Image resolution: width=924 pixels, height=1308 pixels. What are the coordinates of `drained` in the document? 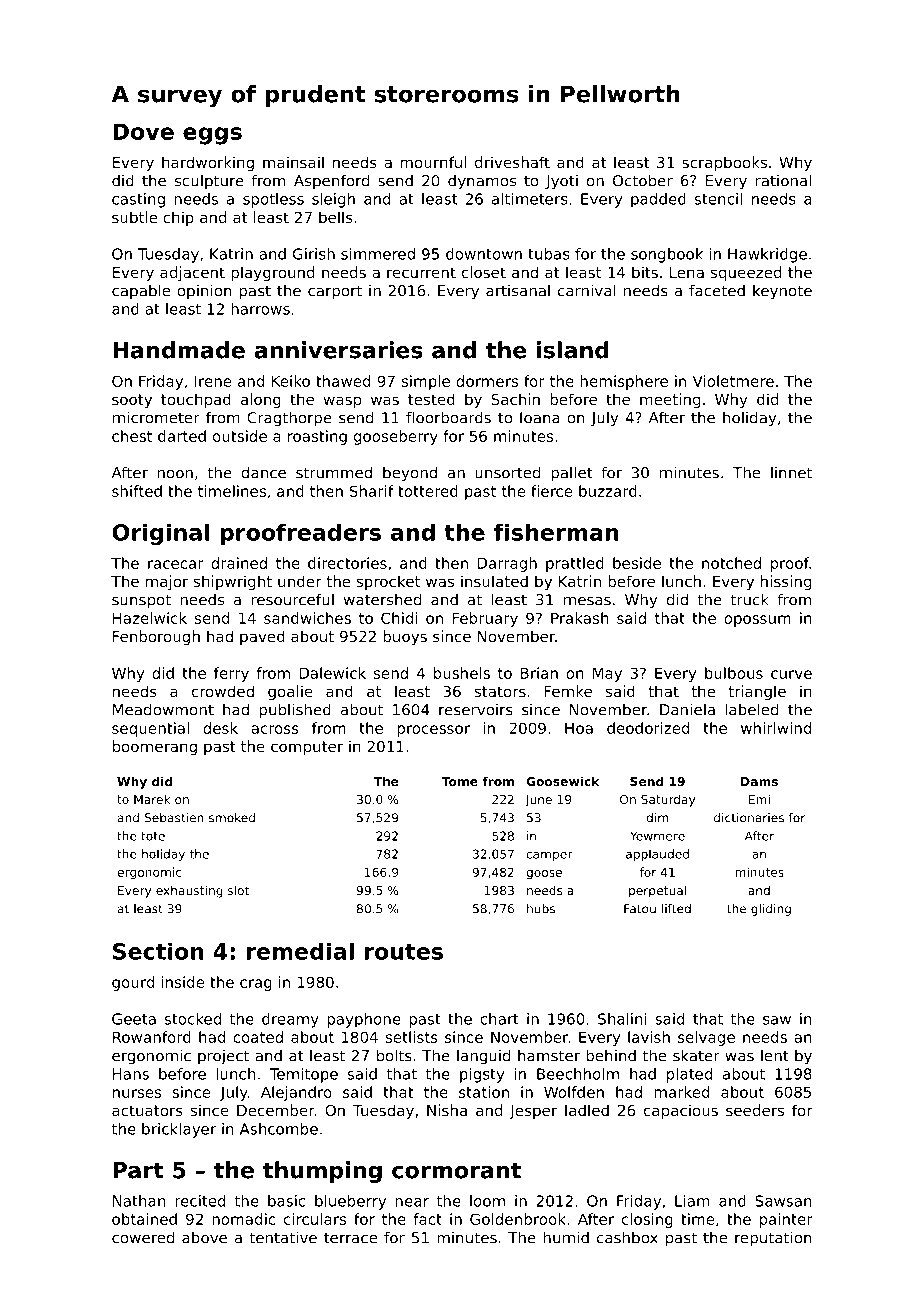 It's located at (239, 563).
